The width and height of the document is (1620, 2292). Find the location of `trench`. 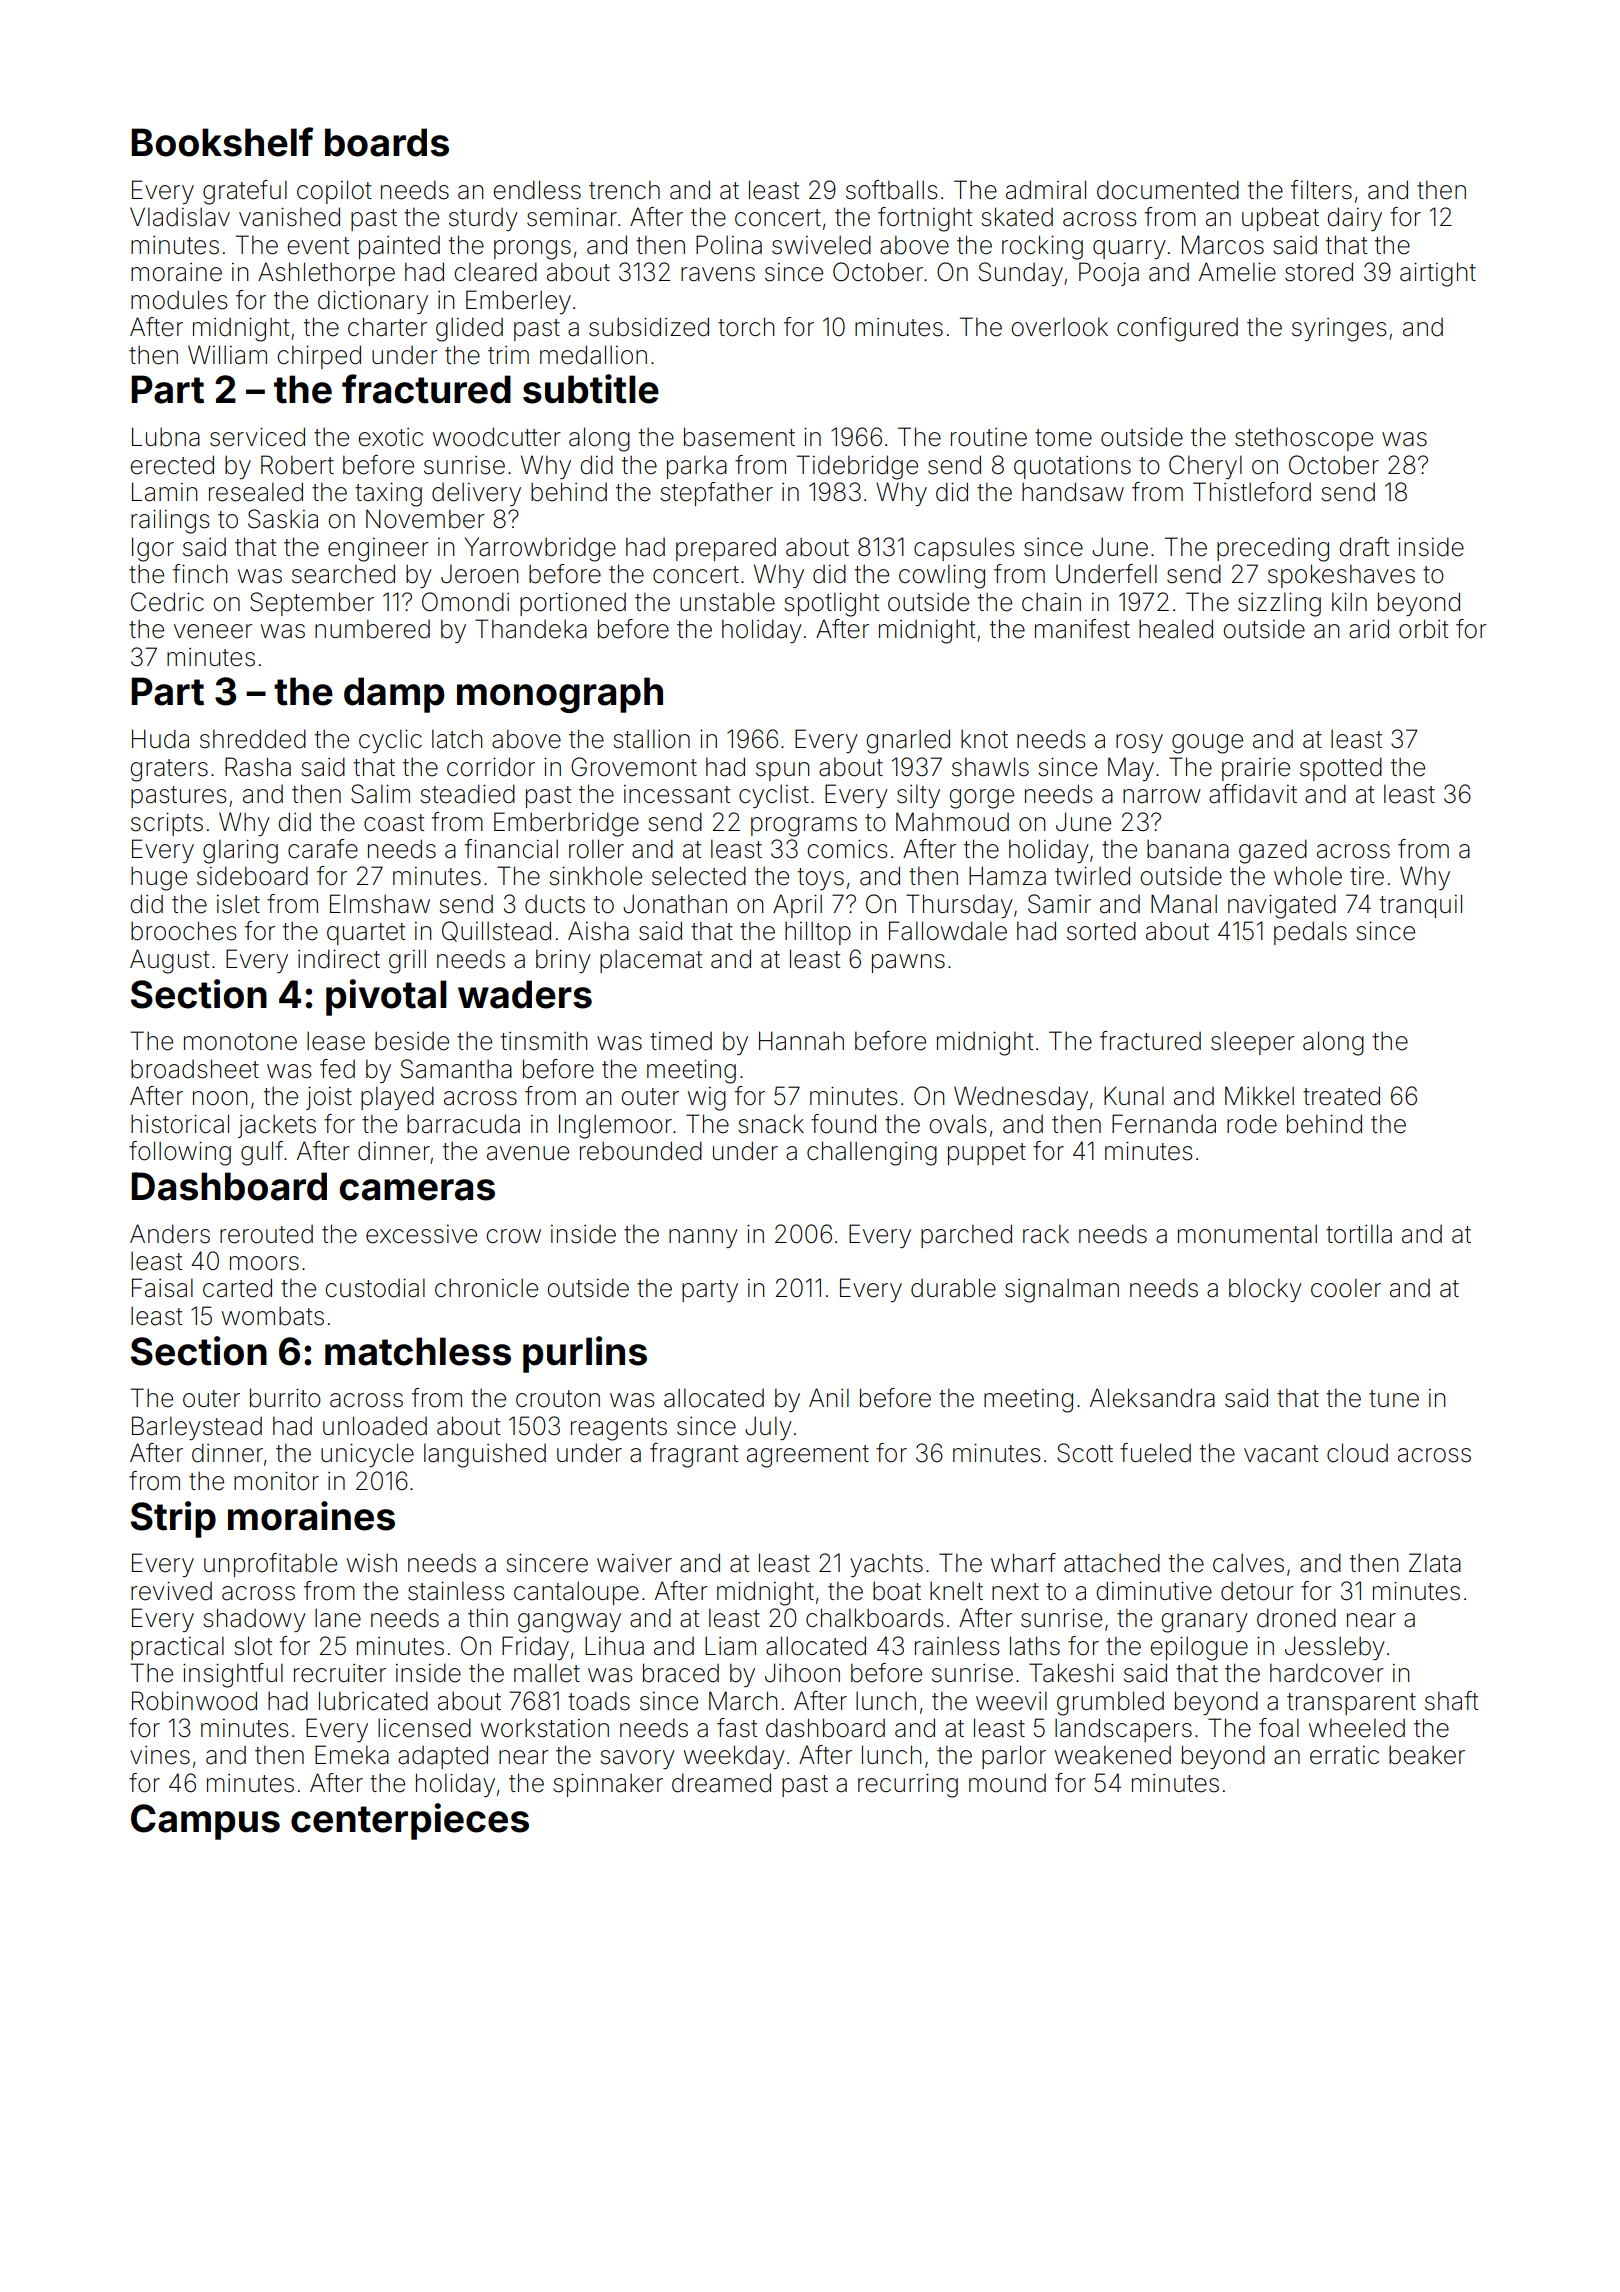

trench is located at coordinates (624, 190).
